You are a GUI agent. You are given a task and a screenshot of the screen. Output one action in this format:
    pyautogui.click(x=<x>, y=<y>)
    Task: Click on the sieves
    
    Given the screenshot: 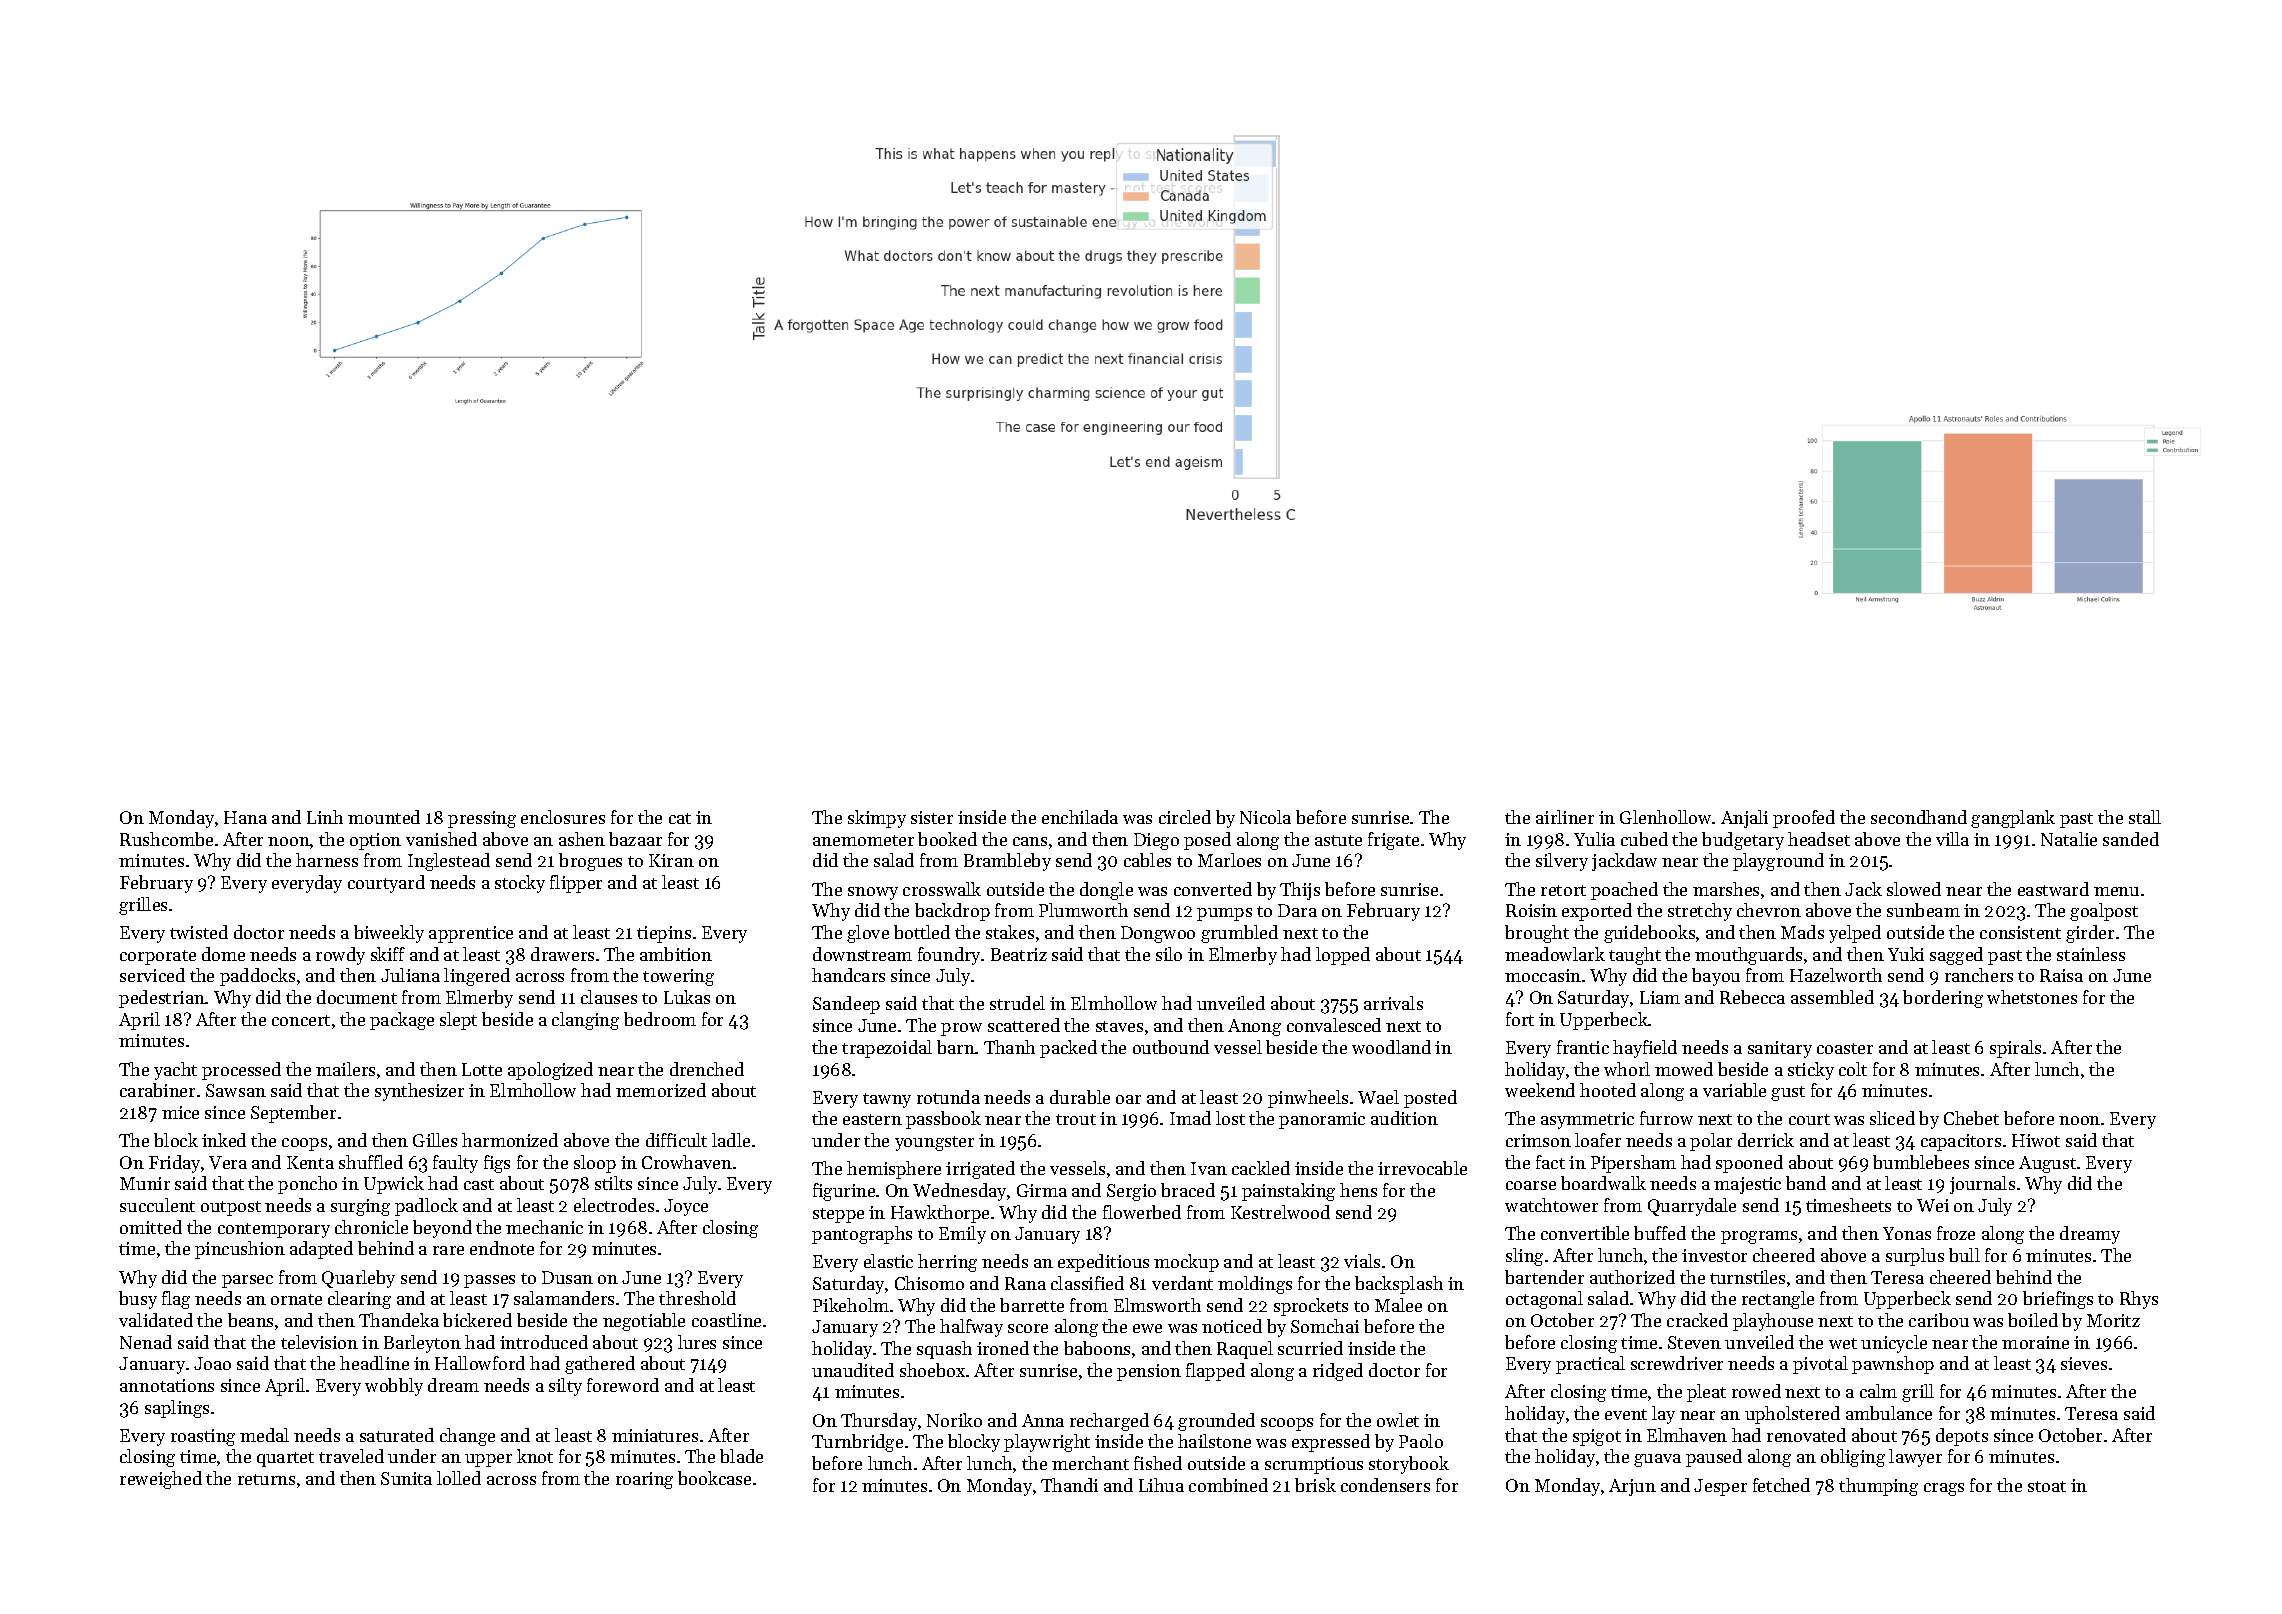 What is the action you would take?
    pyautogui.click(x=2084, y=1363)
